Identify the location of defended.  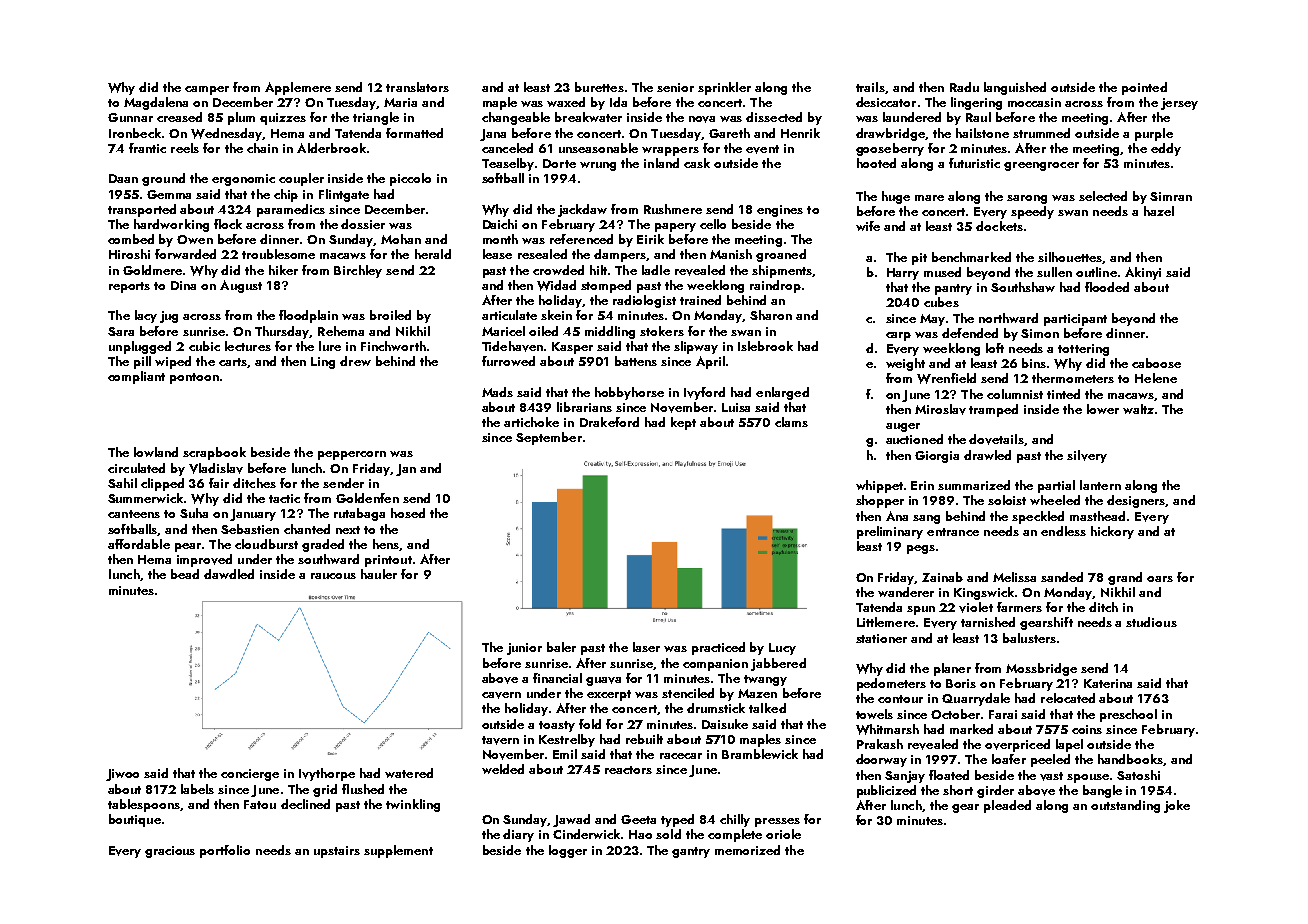
(970, 333).
